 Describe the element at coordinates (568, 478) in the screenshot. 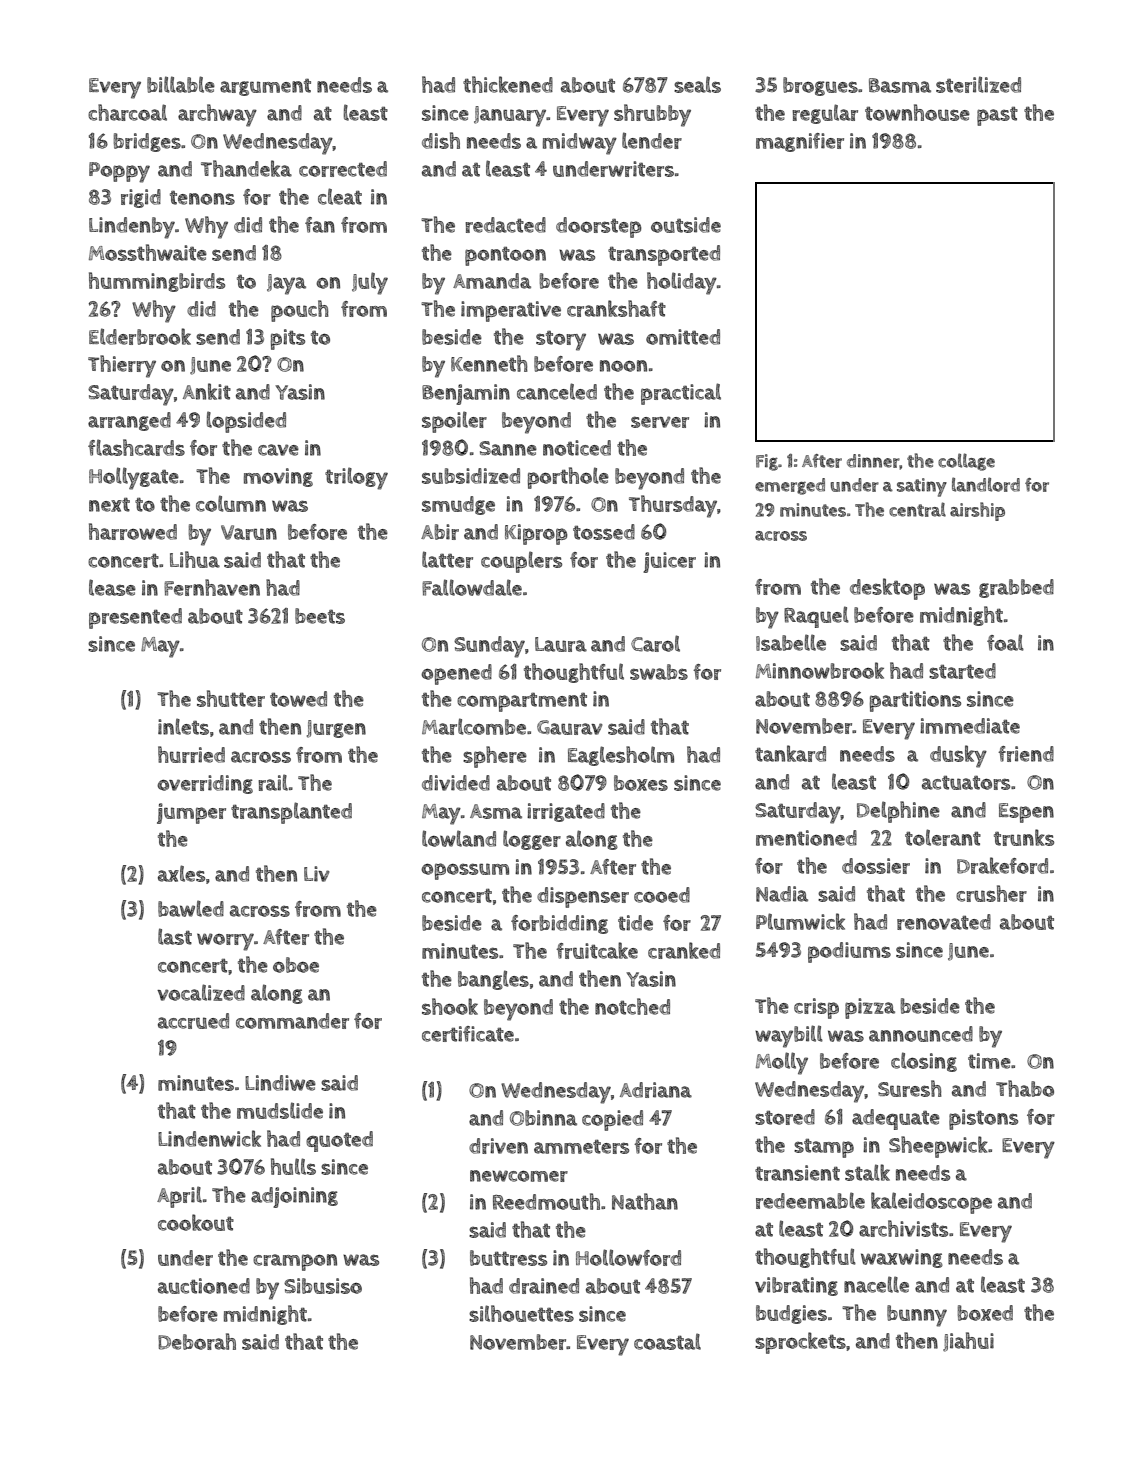

I see `porthole` at that location.
